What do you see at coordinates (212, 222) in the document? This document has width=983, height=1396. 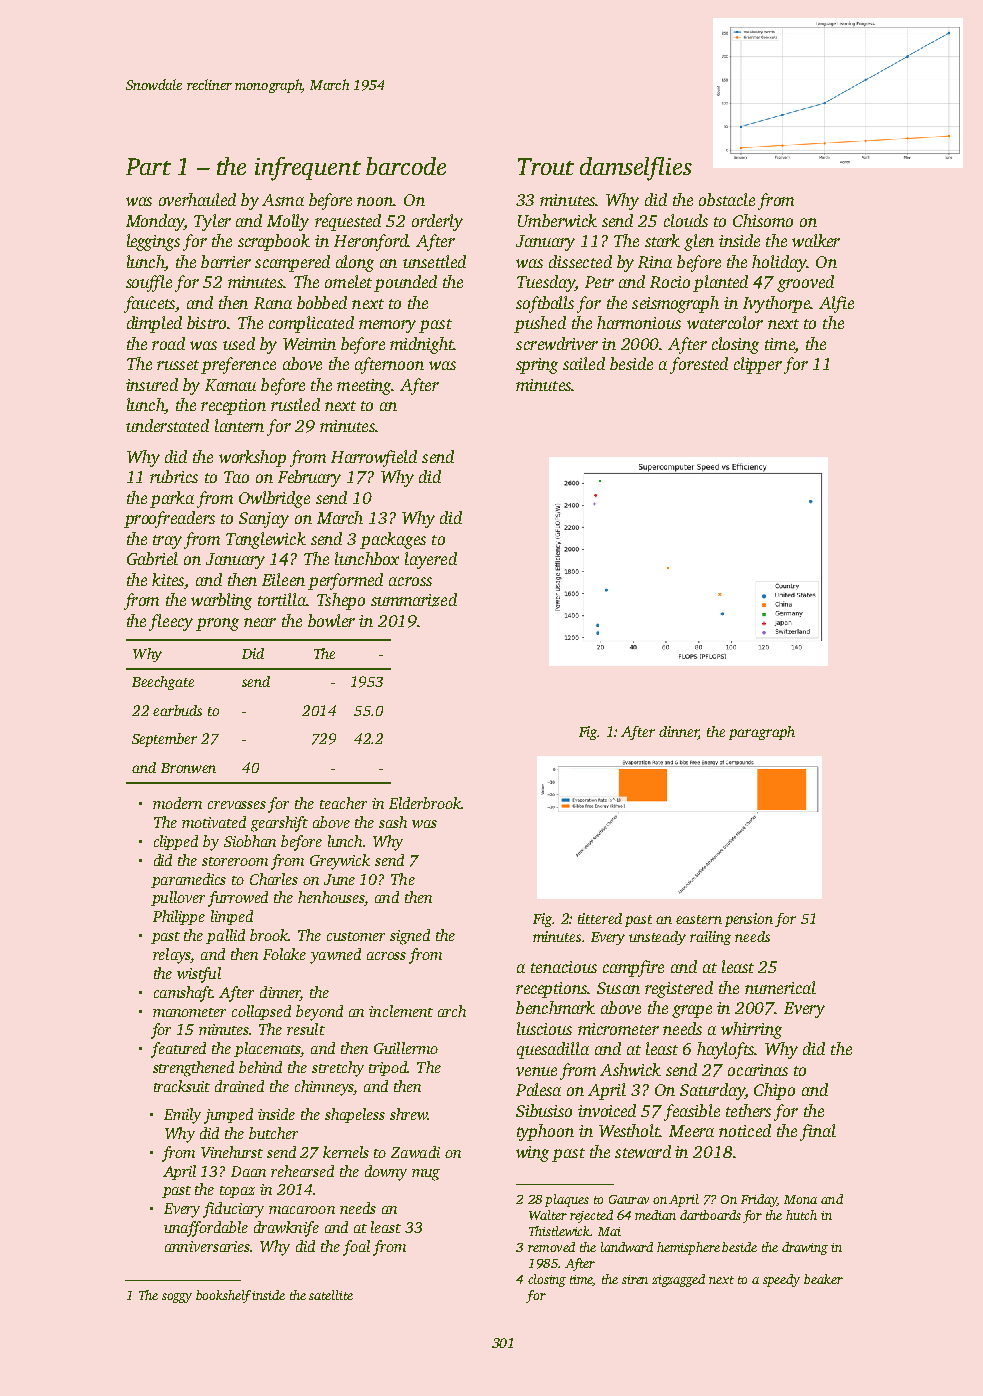 I see `Tyler` at bounding box center [212, 222].
